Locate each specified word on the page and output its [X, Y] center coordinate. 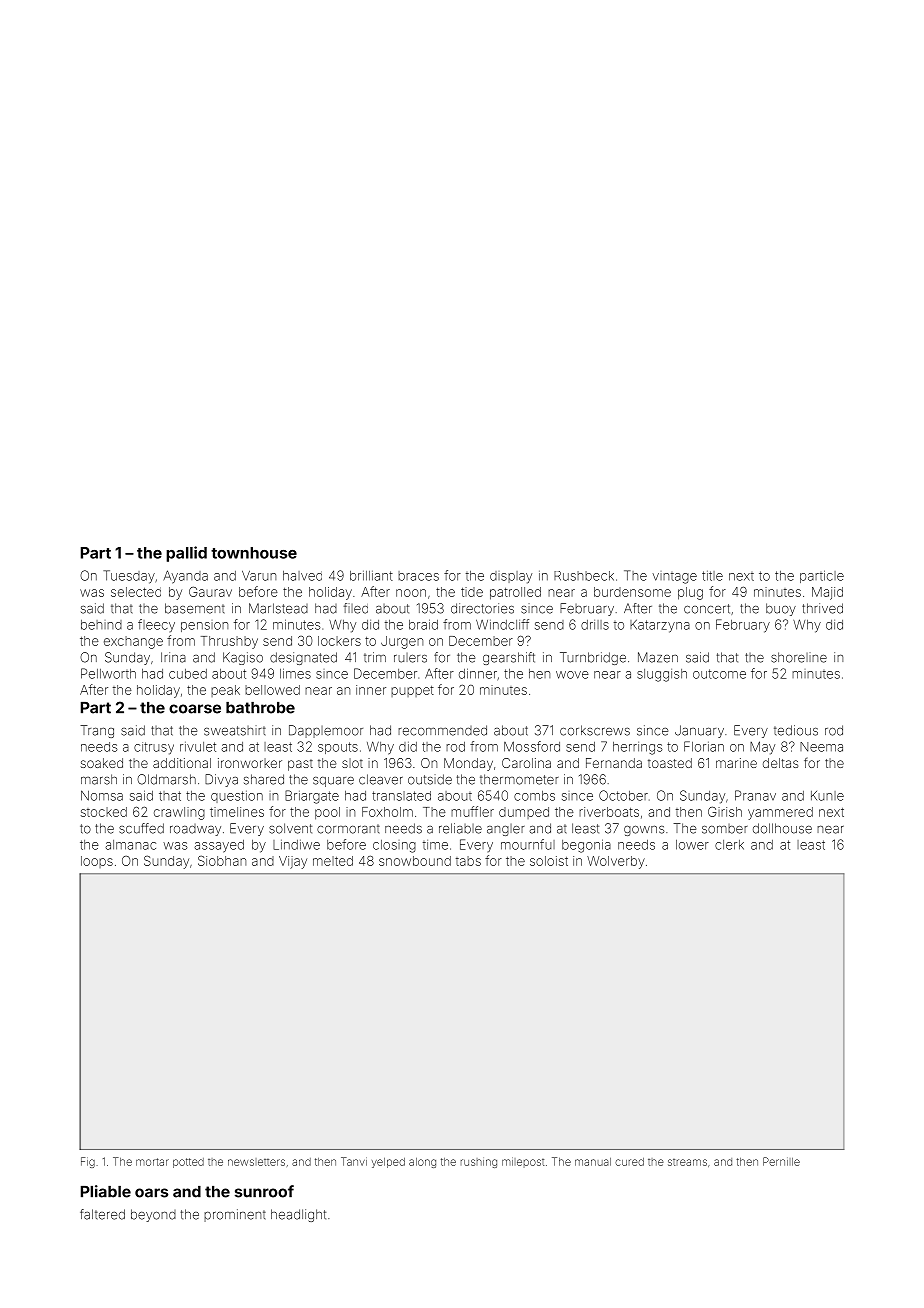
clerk [729, 845]
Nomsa [102, 795]
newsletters [256, 1162]
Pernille [781, 1161]
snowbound [415, 861]
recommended [442, 730]
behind [101, 625]
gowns [644, 830]
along [422, 1163]
